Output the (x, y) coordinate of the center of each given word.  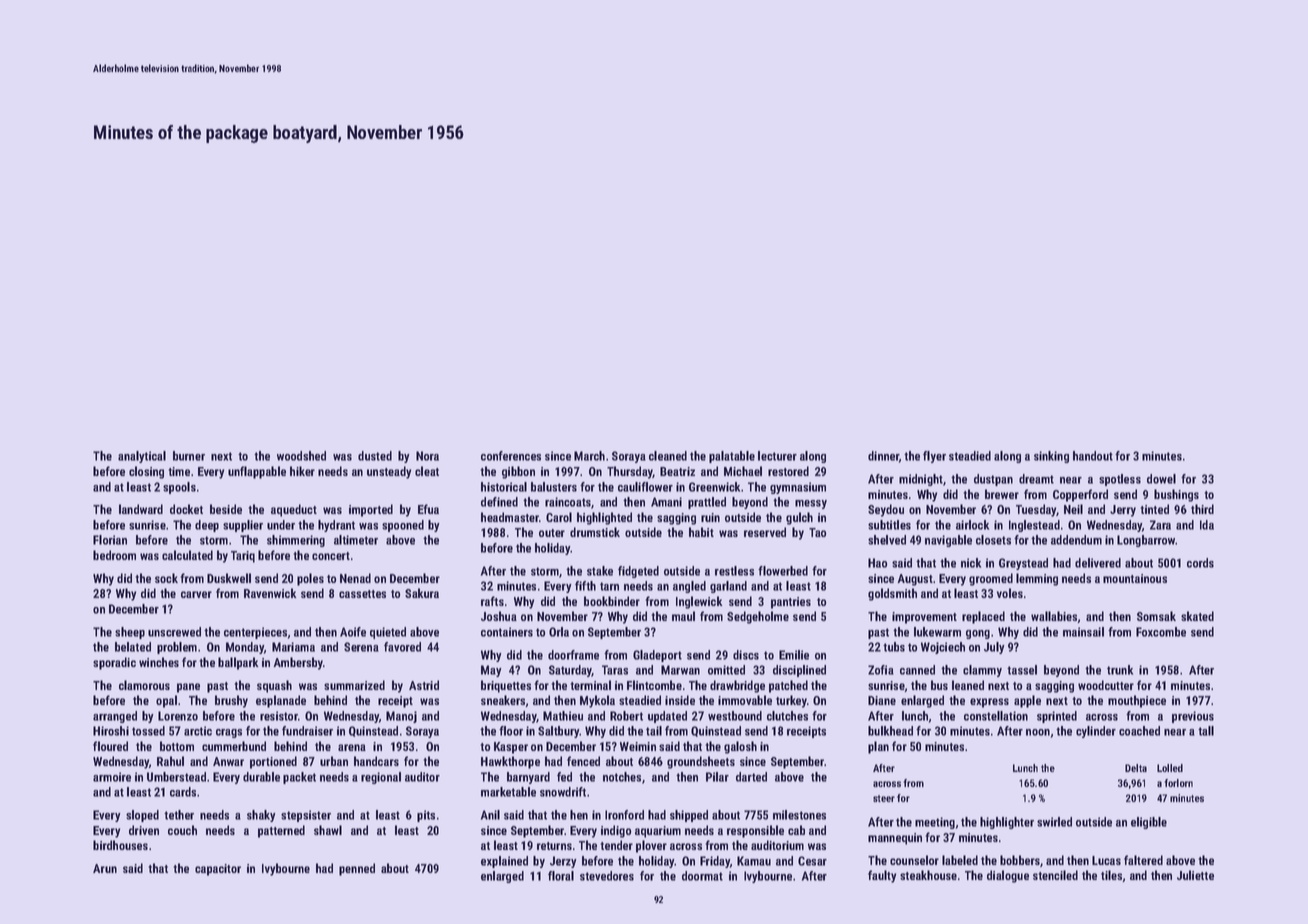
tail (654, 731)
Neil (1073, 509)
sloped (142, 816)
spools (179, 488)
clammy (982, 671)
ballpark (238, 663)
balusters (554, 487)
